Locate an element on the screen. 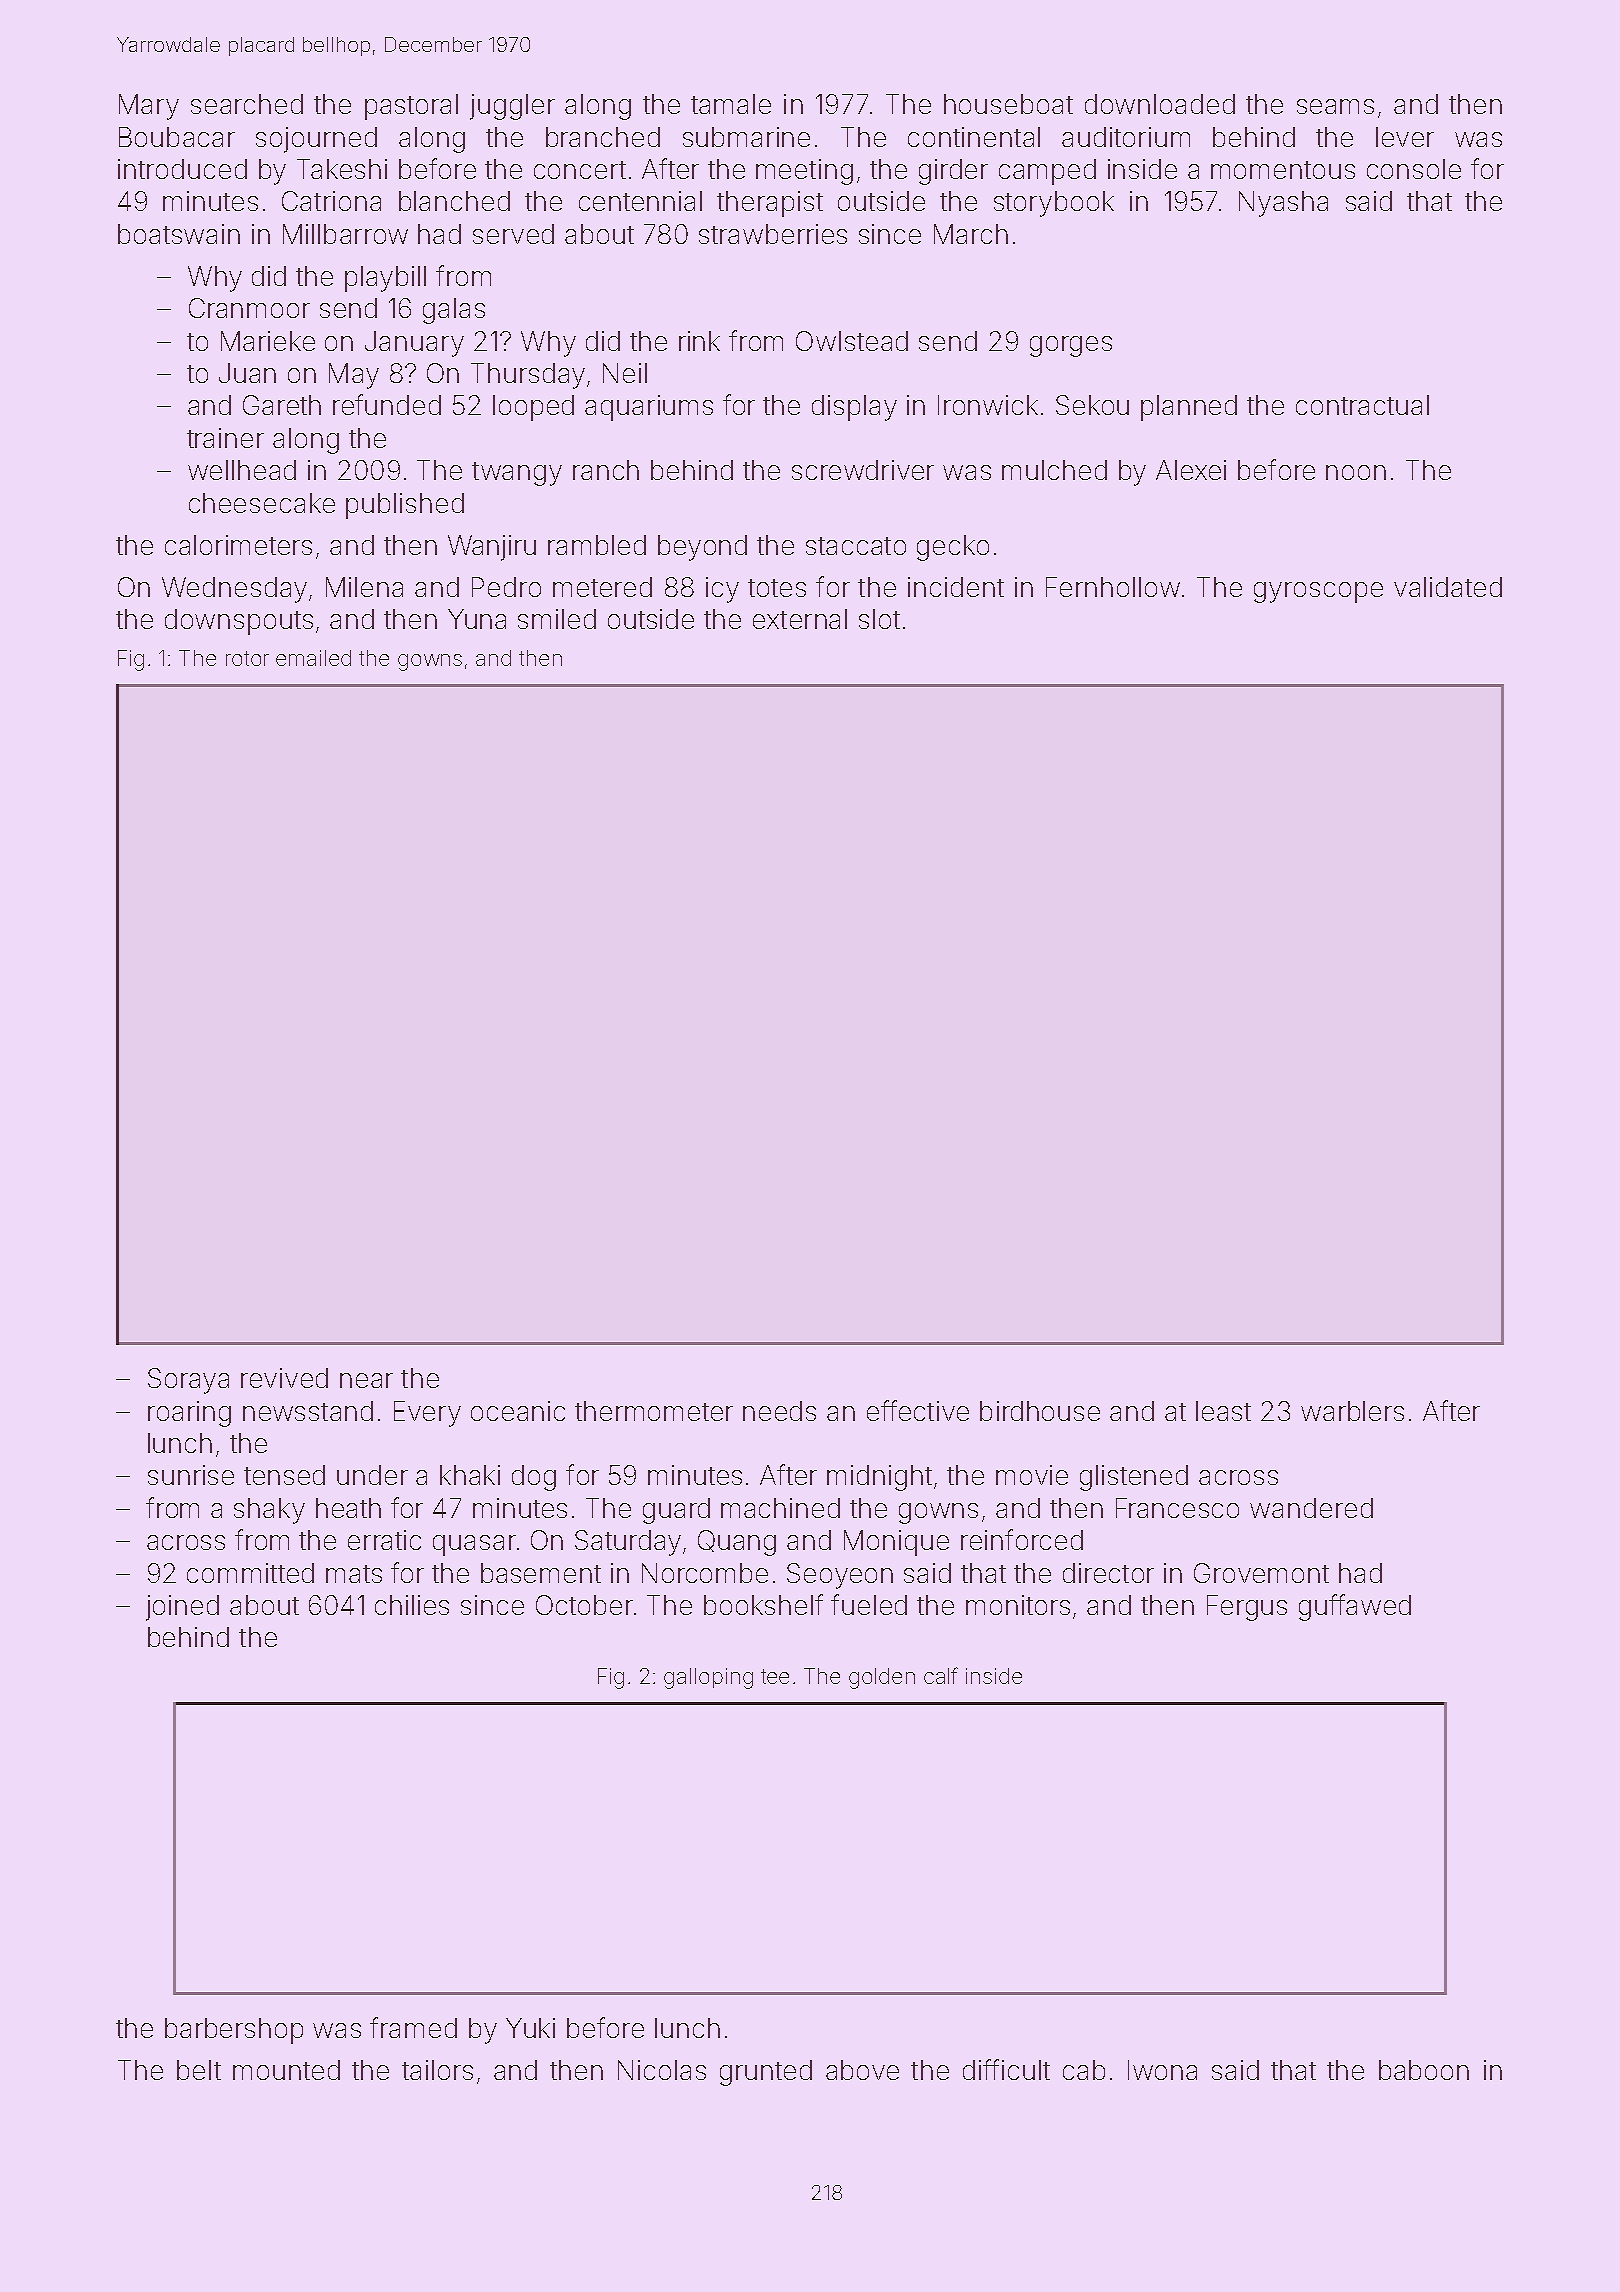 The image size is (1620, 2292). juggler is located at coordinates (512, 107).
